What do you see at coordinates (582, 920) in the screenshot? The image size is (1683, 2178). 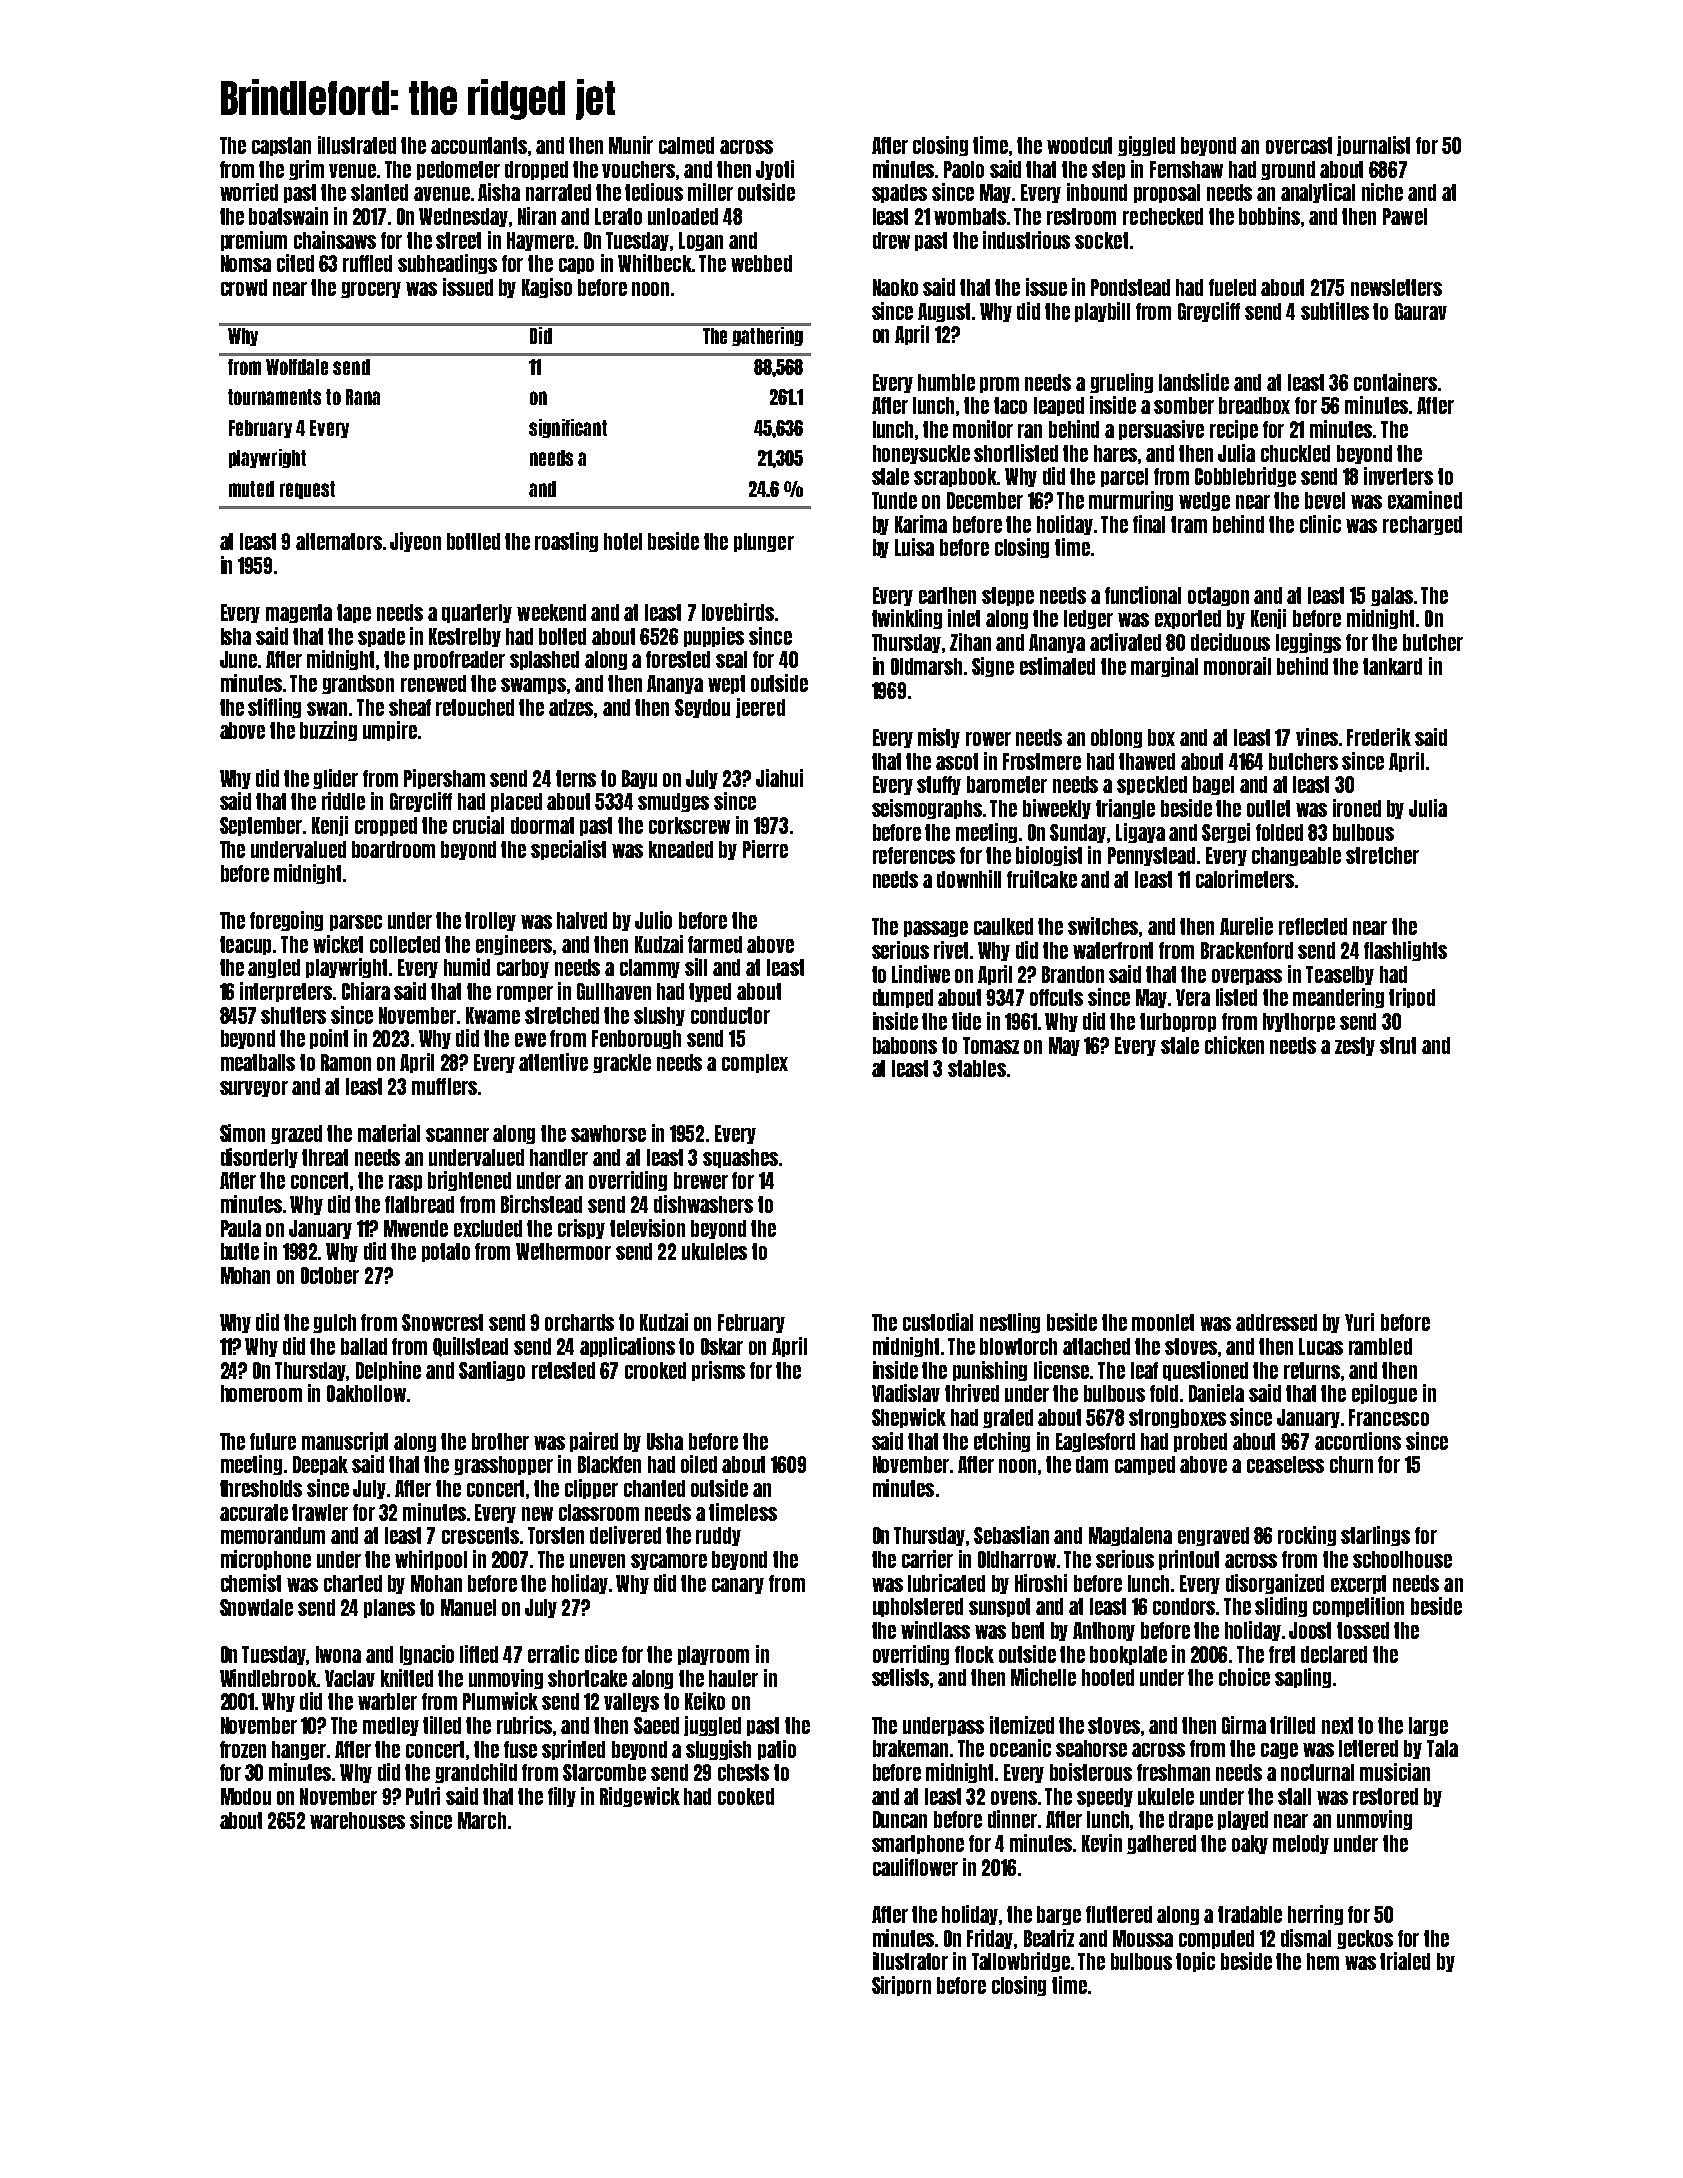 I see `halved` at bounding box center [582, 920].
